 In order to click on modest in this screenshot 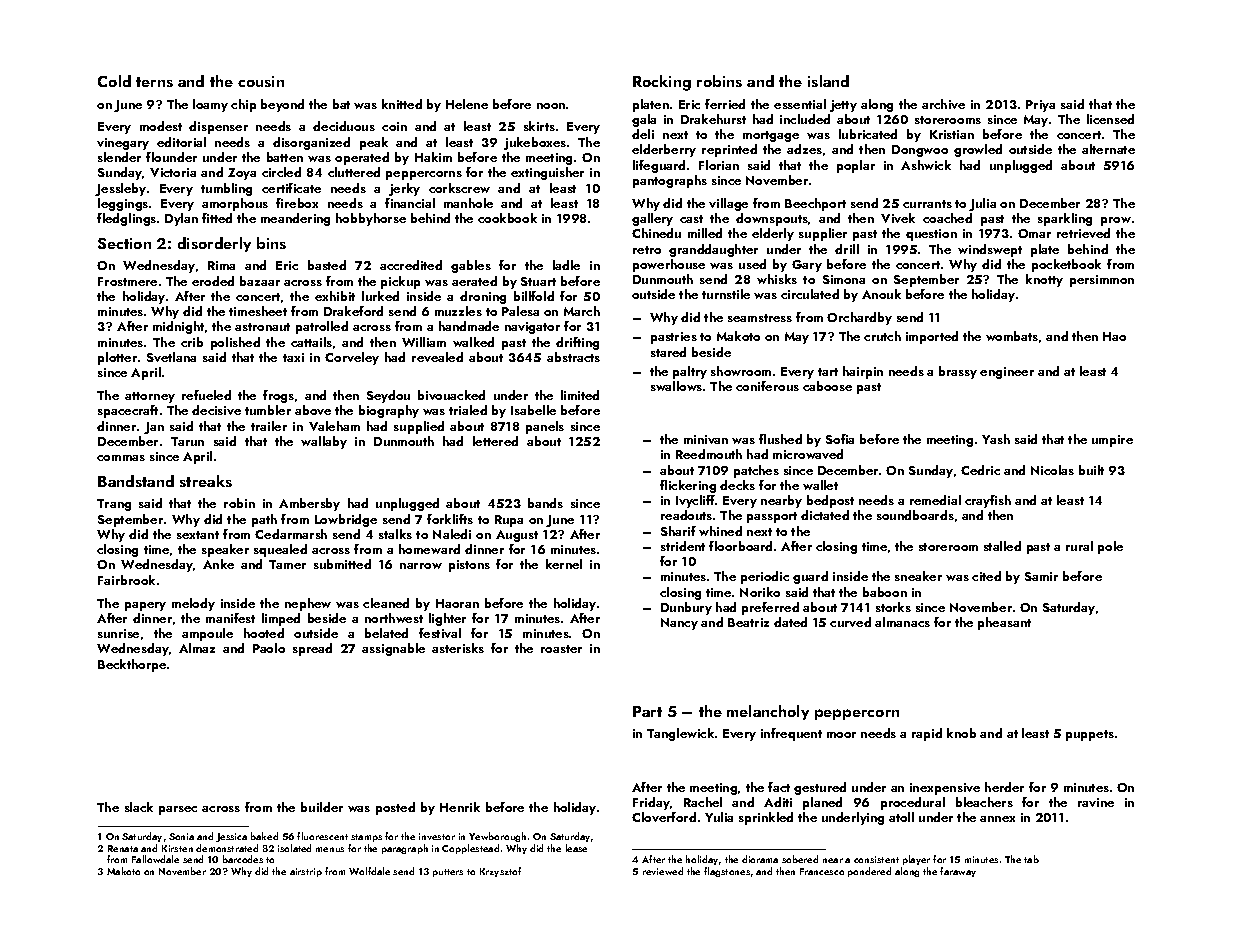, I will do `click(161, 126)`.
